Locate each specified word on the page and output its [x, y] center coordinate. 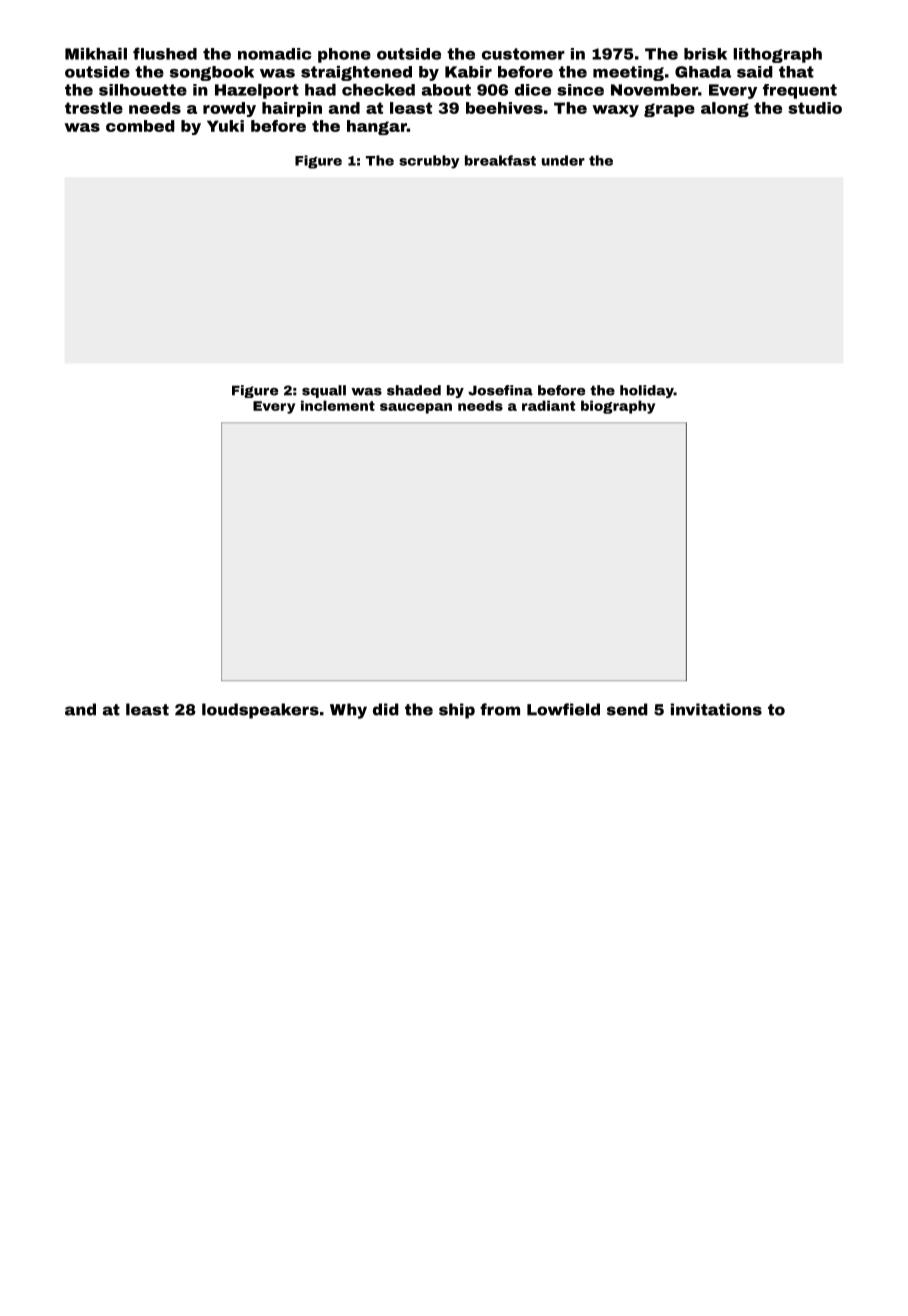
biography [618, 407]
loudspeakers [260, 711]
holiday [647, 391]
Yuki [225, 126]
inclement [338, 405]
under [563, 160]
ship [457, 711]
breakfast [500, 160]
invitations [716, 709]
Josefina [500, 390]
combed [140, 126]
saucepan [416, 408]
